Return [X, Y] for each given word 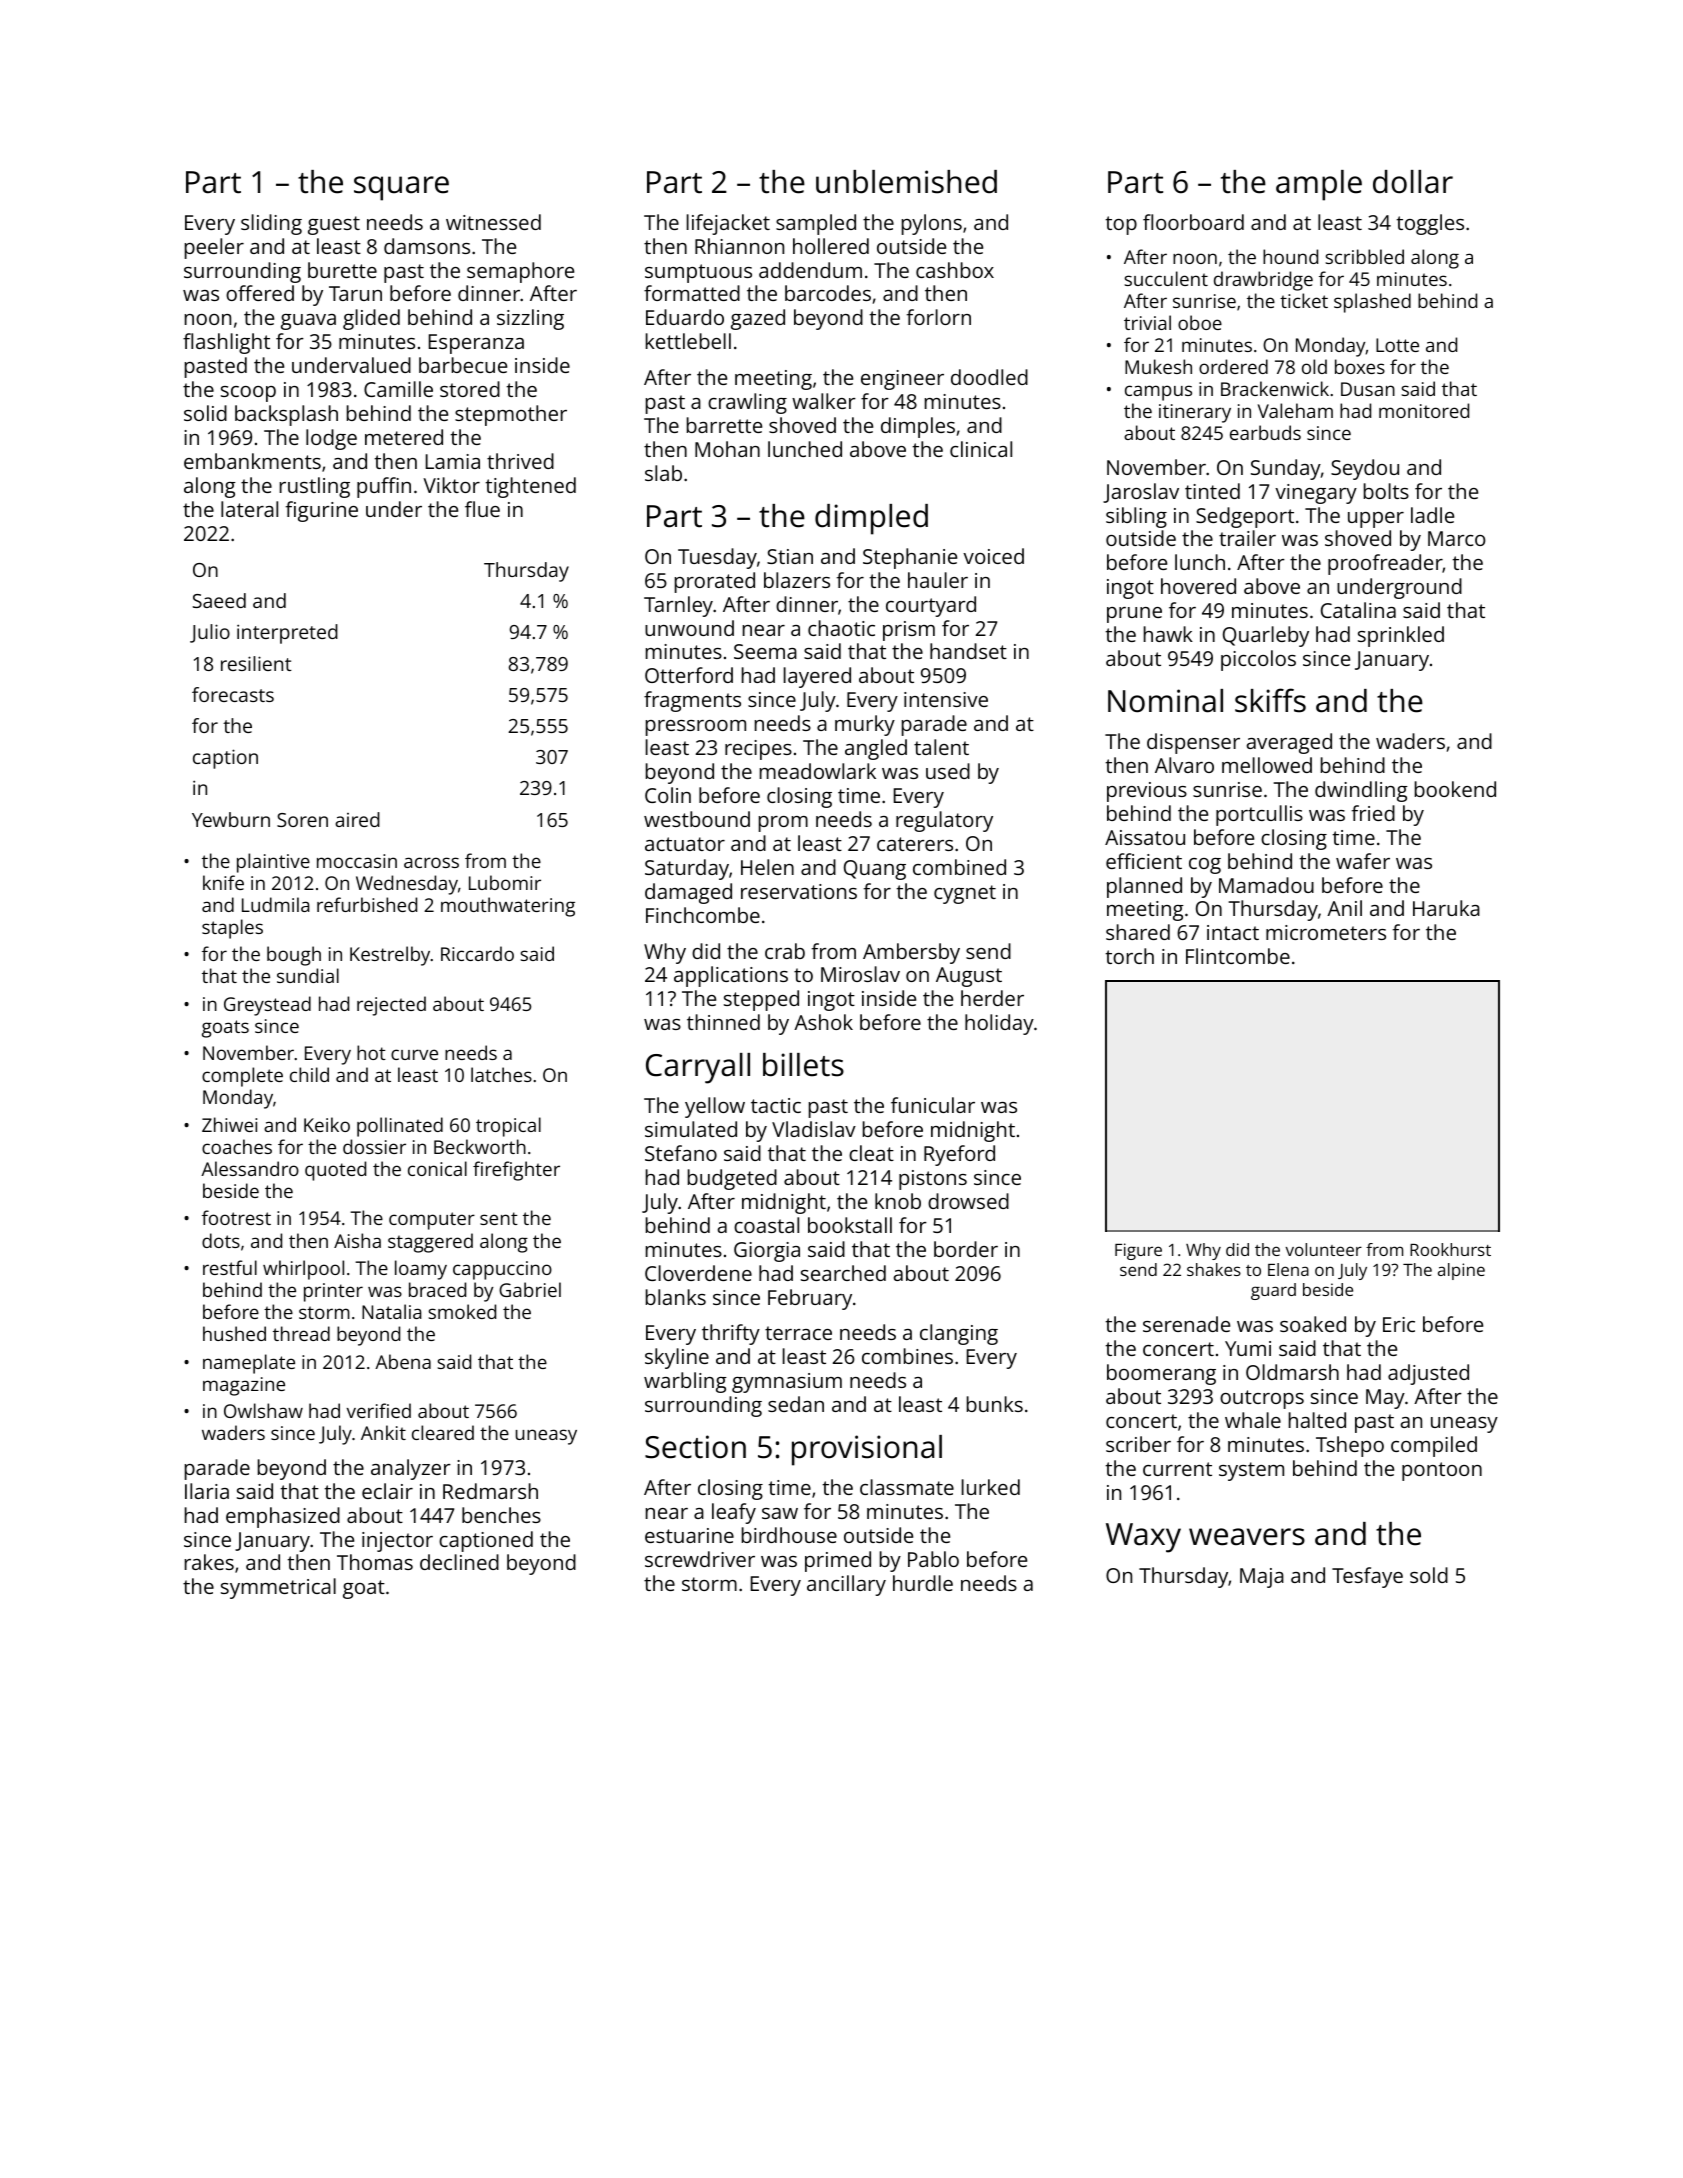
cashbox [955, 270]
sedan [796, 1404]
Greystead [267, 1006]
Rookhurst [1450, 1249]
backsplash [286, 415]
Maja [1262, 1578]
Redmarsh [490, 1491]
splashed [1372, 303]
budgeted [732, 1179]
